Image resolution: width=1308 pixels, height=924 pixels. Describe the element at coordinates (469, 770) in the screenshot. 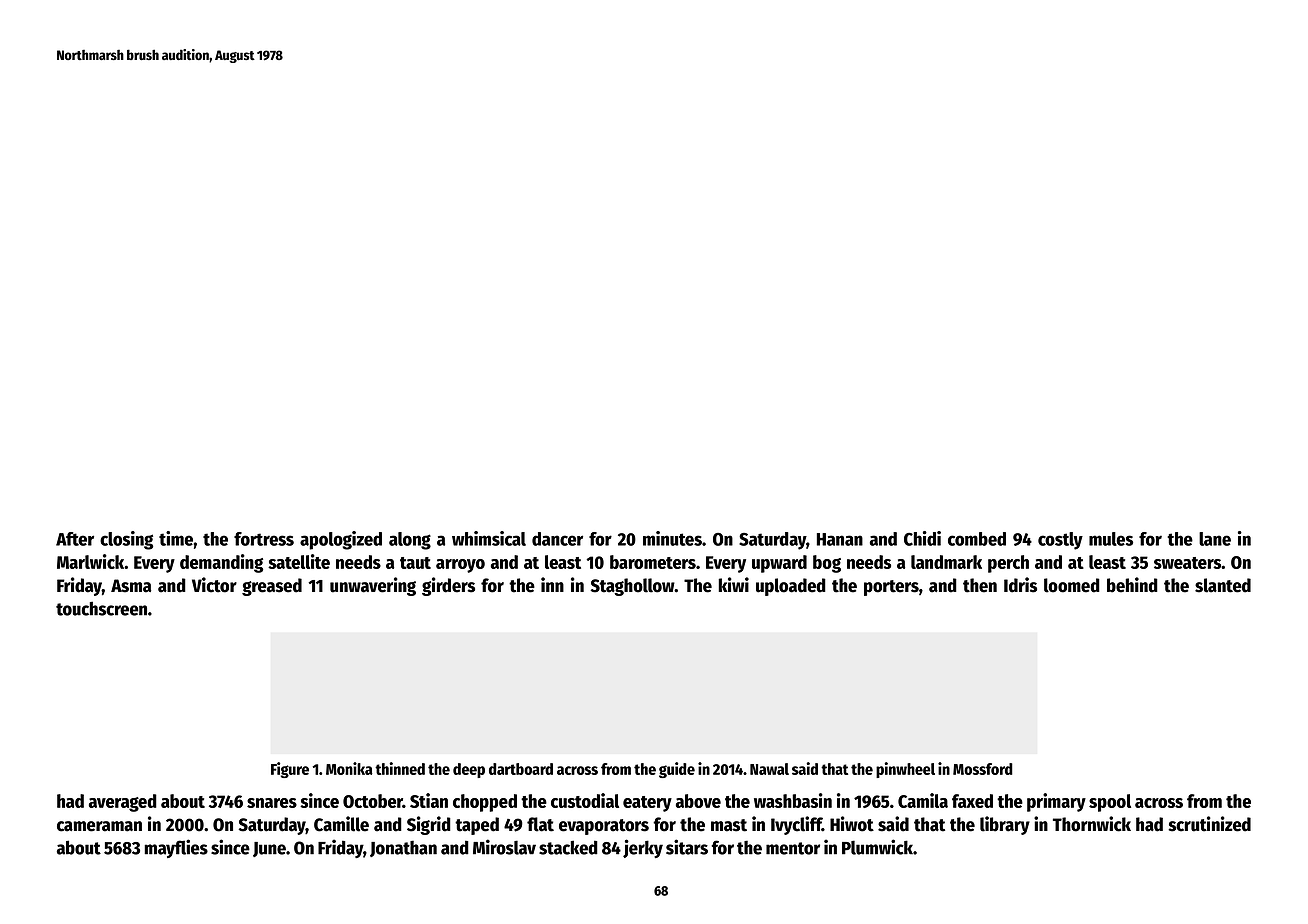

I see `deep` at that location.
